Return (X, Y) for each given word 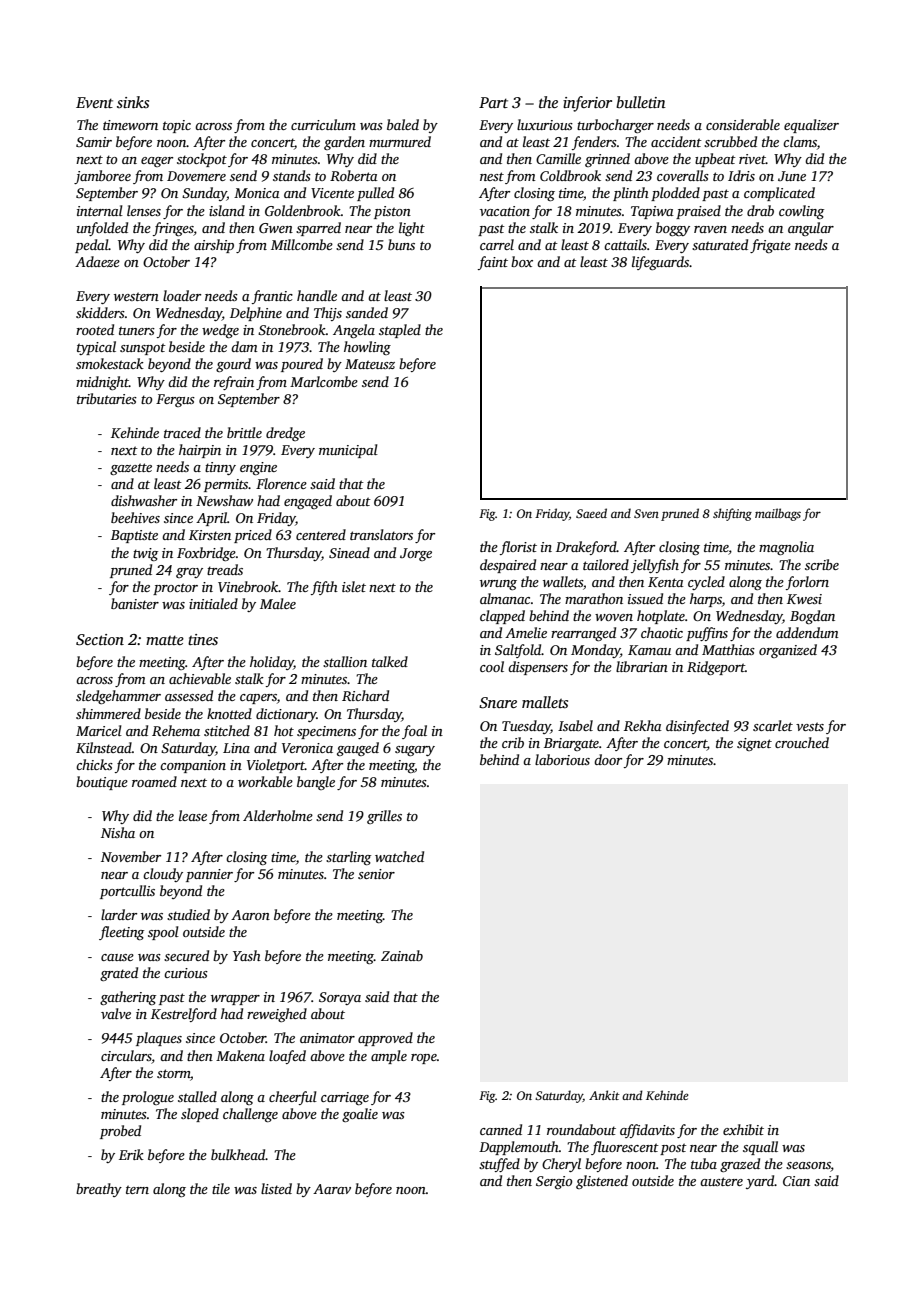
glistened (602, 1182)
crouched (802, 742)
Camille (558, 158)
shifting (732, 514)
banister (135, 603)
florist (518, 548)
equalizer (811, 126)
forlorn (807, 583)
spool (163, 933)
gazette (131, 469)
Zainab (402, 955)
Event (94, 102)
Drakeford (586, 548)
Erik (131, 1154)
